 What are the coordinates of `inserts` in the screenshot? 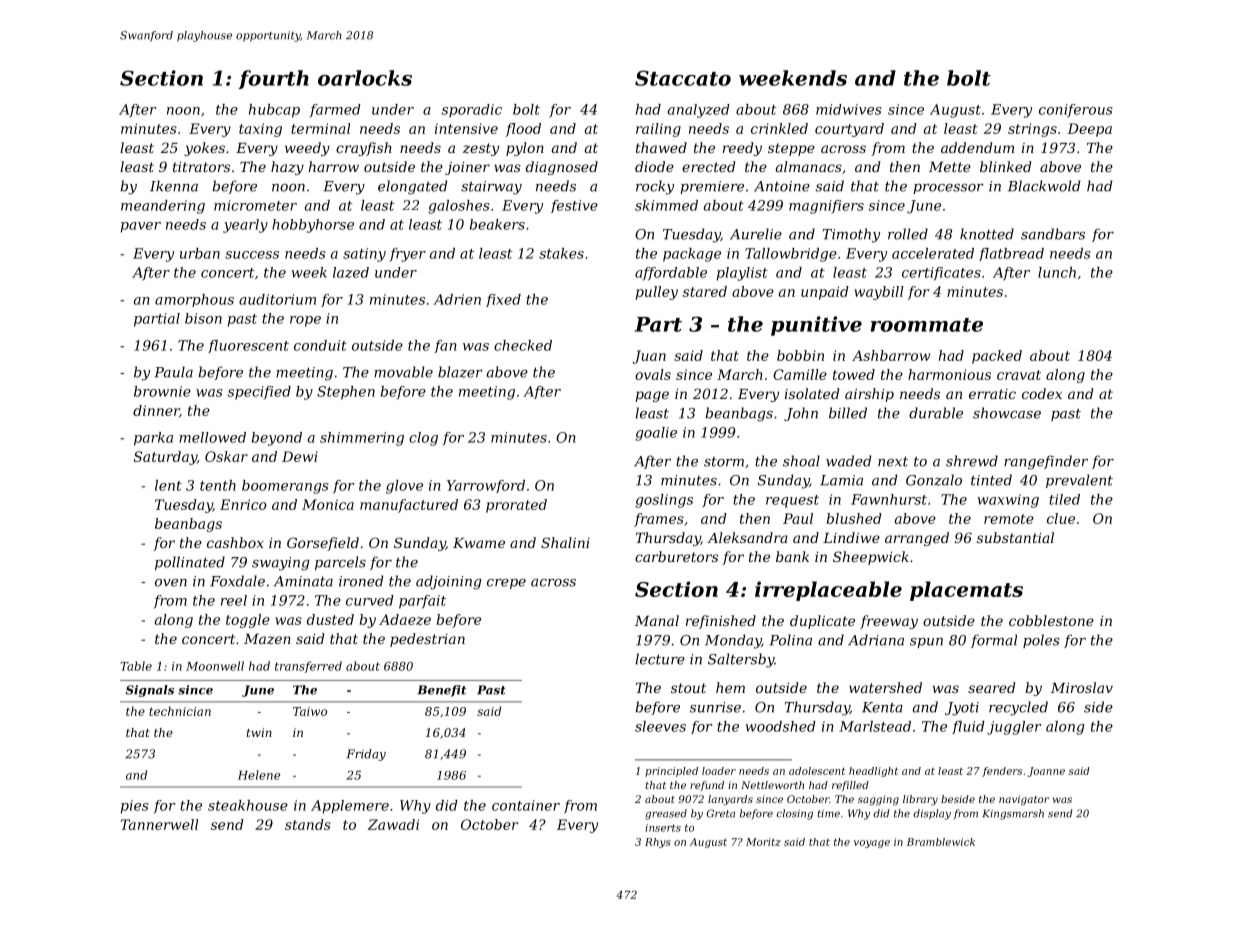 It's located at (663, 828).
